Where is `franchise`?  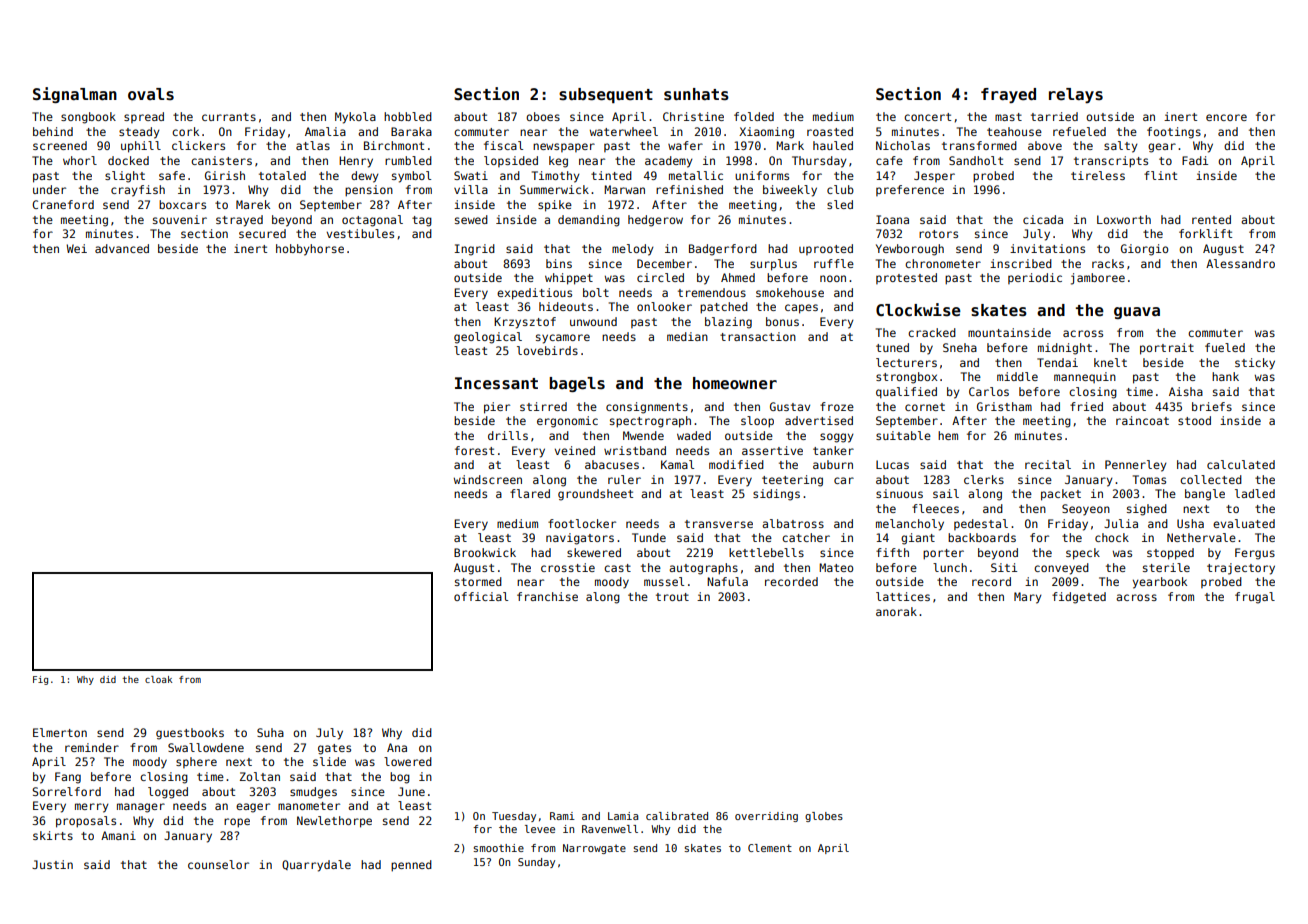
franchise is located at coordinates (547, 596).
